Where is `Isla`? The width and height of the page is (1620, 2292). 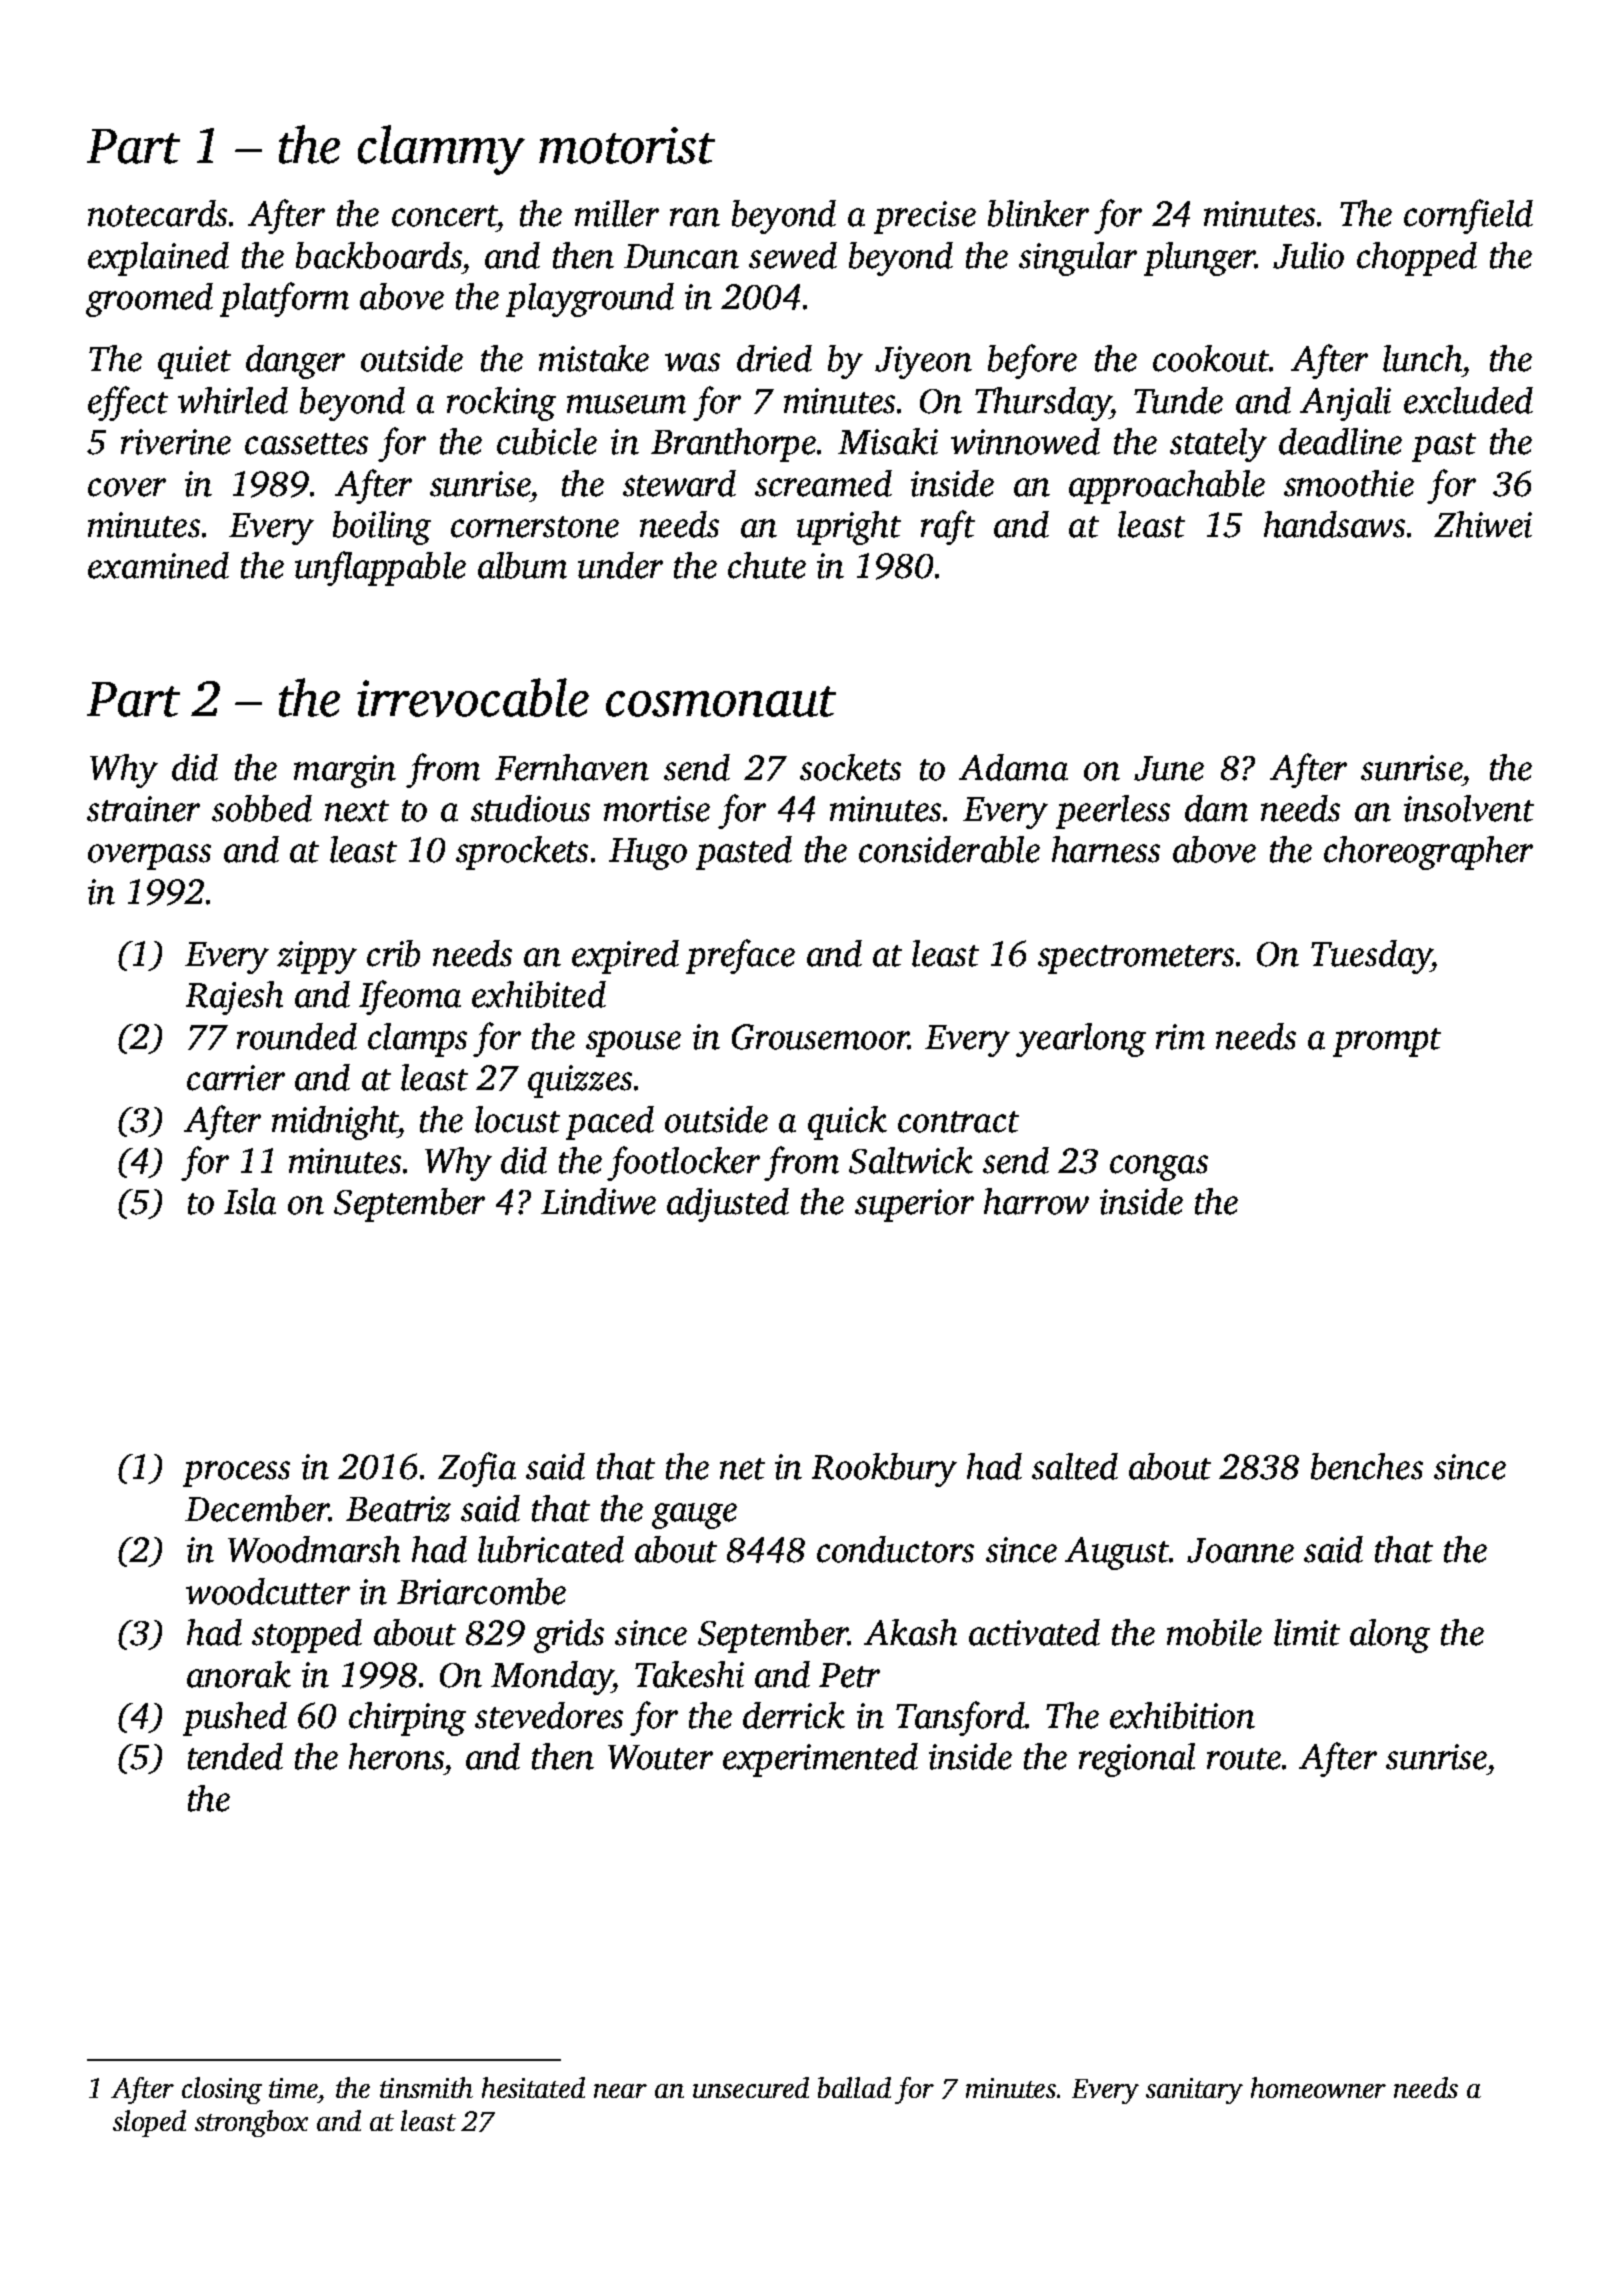
Isla is located at coordinates (250, 1201).
